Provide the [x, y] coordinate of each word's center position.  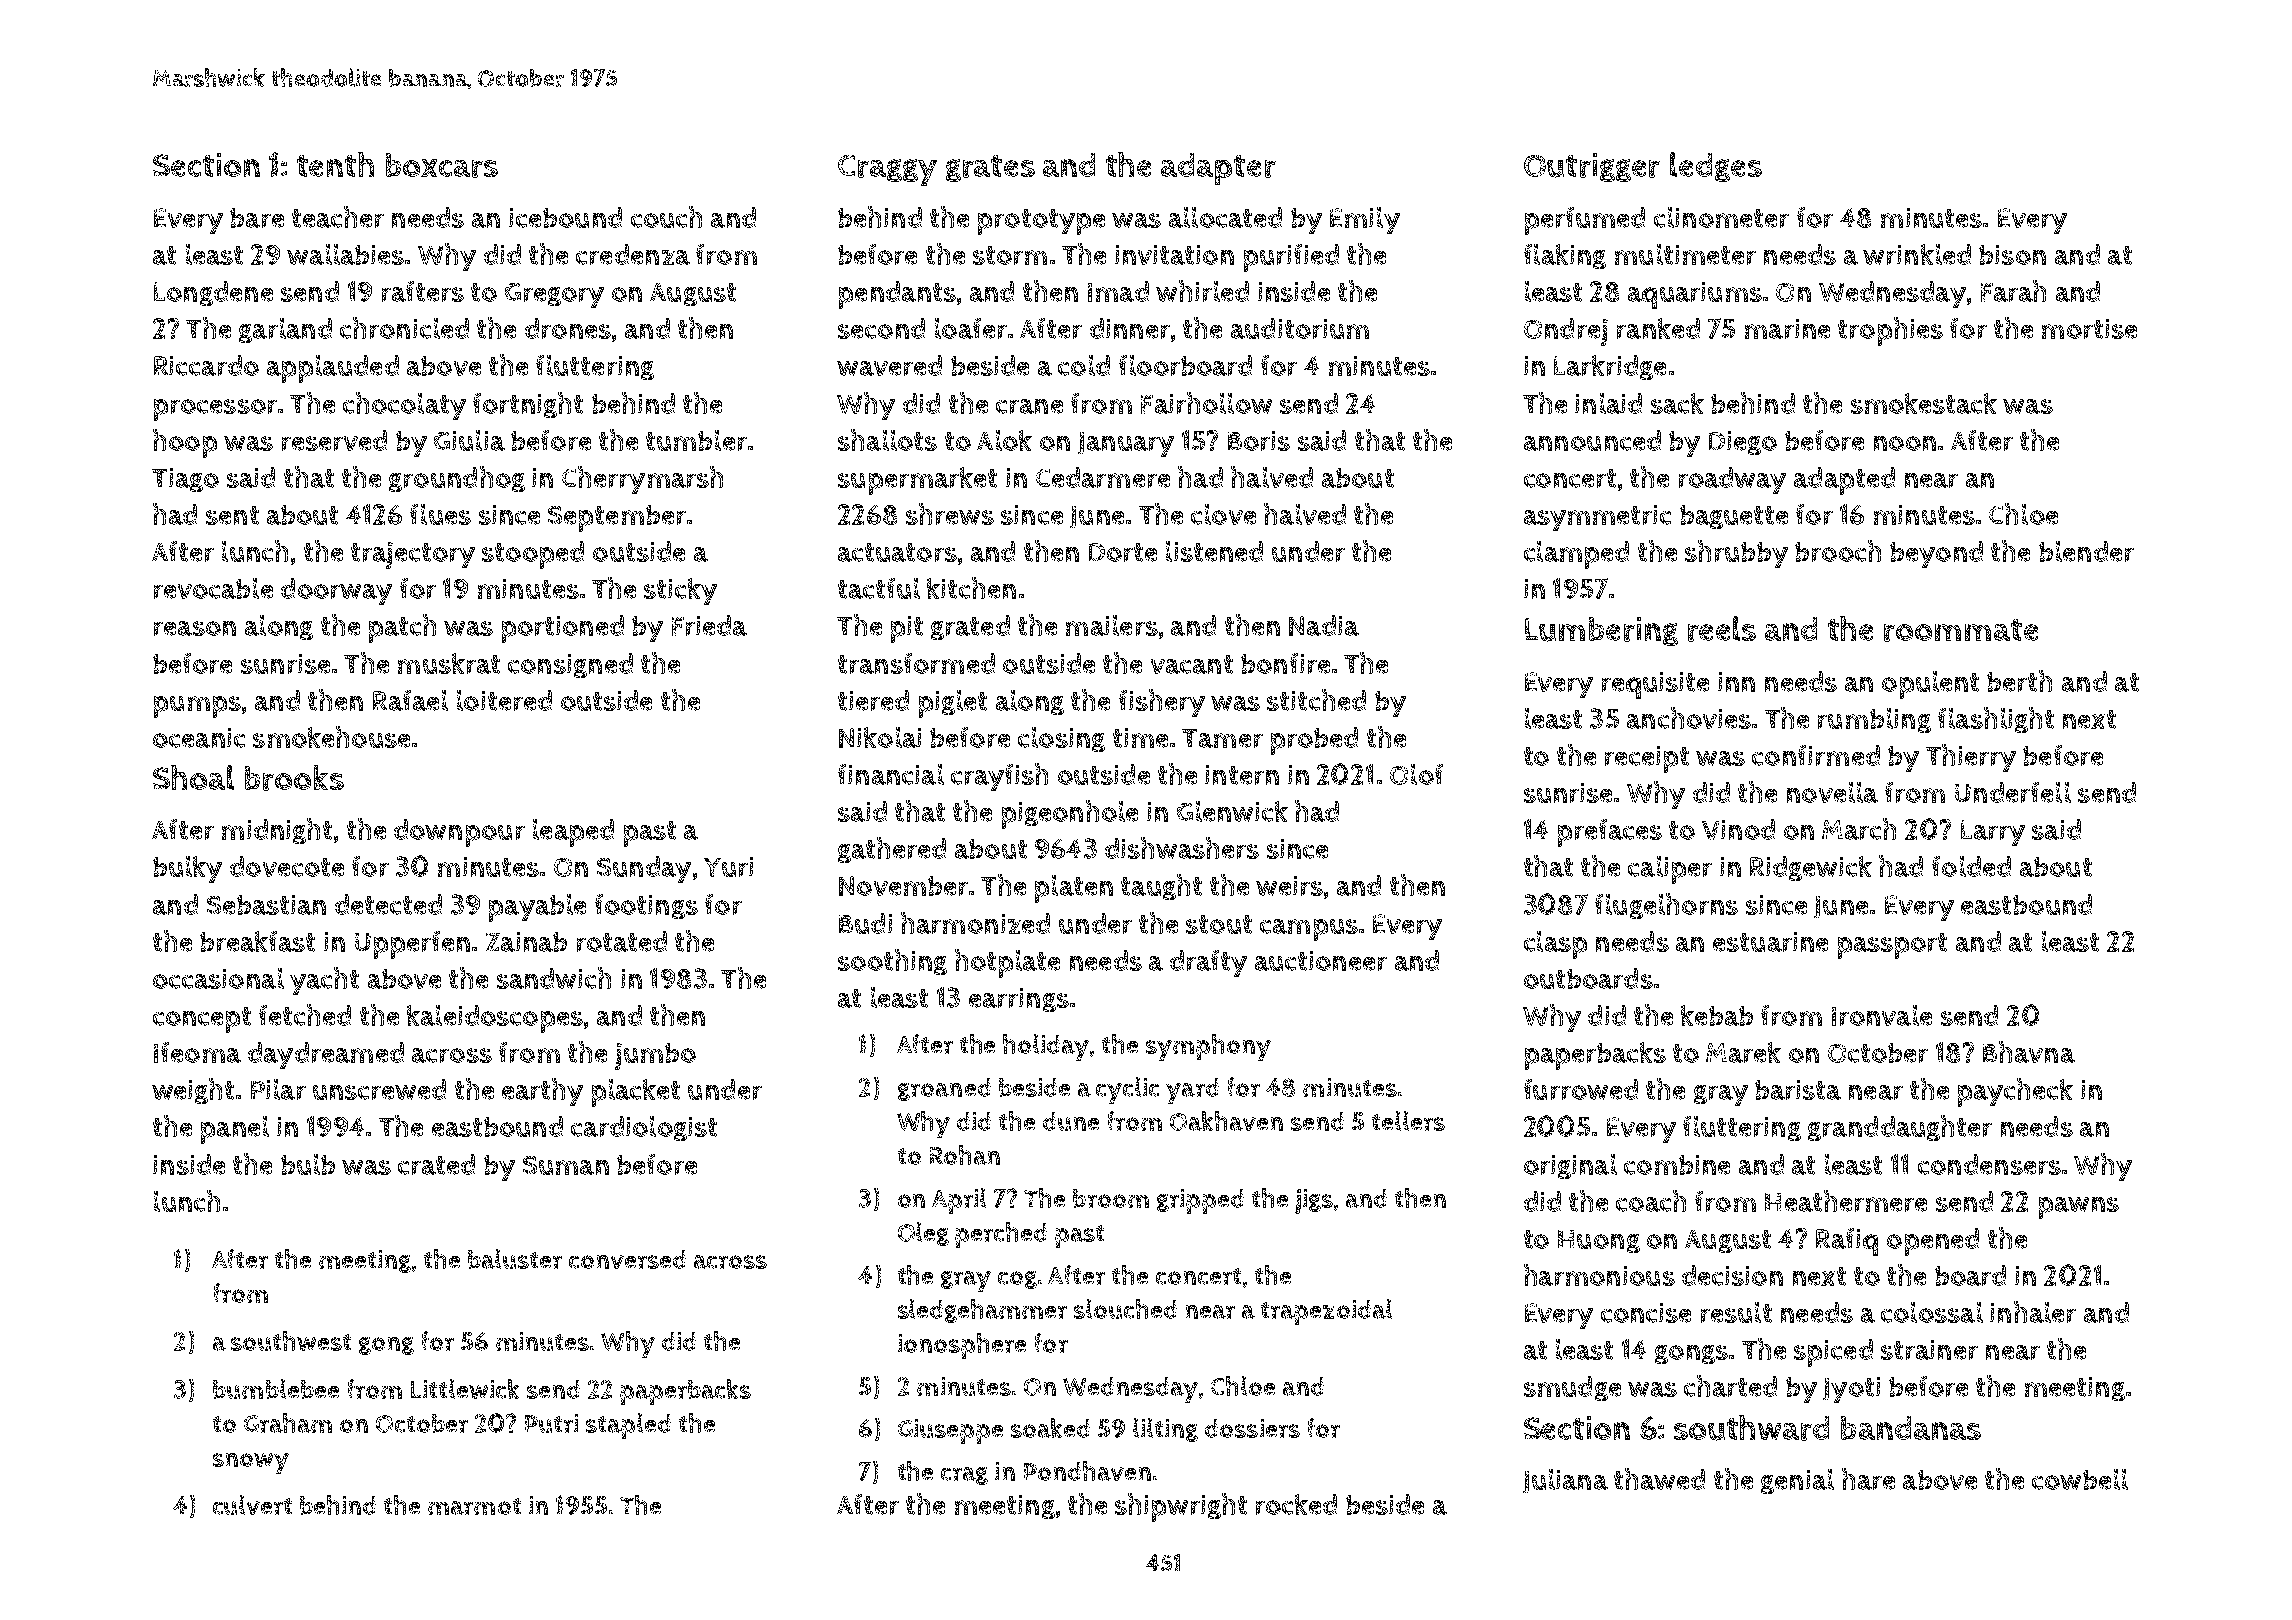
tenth [335, 164]
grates [990, 168]
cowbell [2080, 1479]
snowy [251, 1463]
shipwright [1181, 1507]
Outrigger [1592, 167]
